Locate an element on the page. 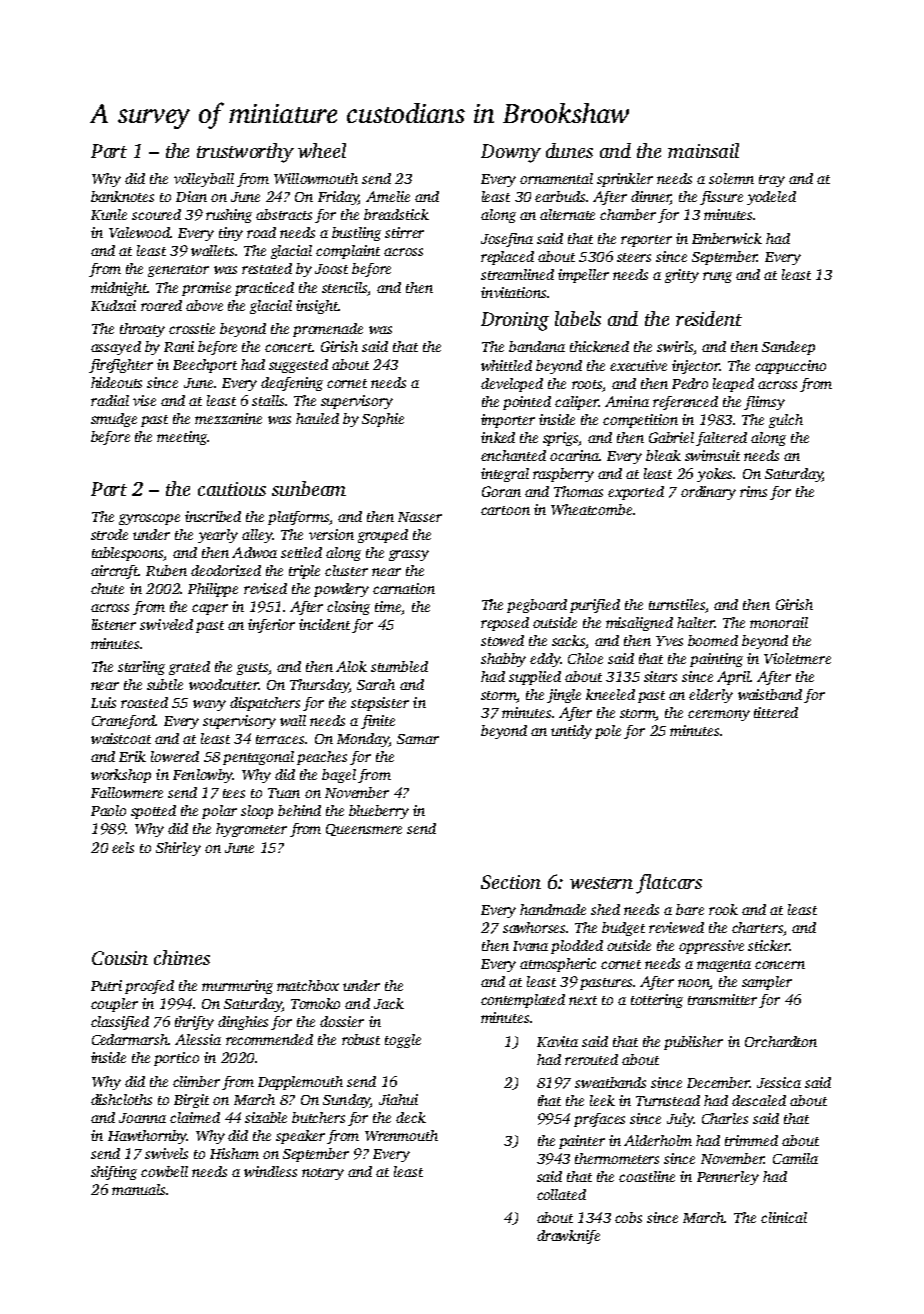 This page has width=924, height=1314. volleyball is located at coordinates (204, 180).
